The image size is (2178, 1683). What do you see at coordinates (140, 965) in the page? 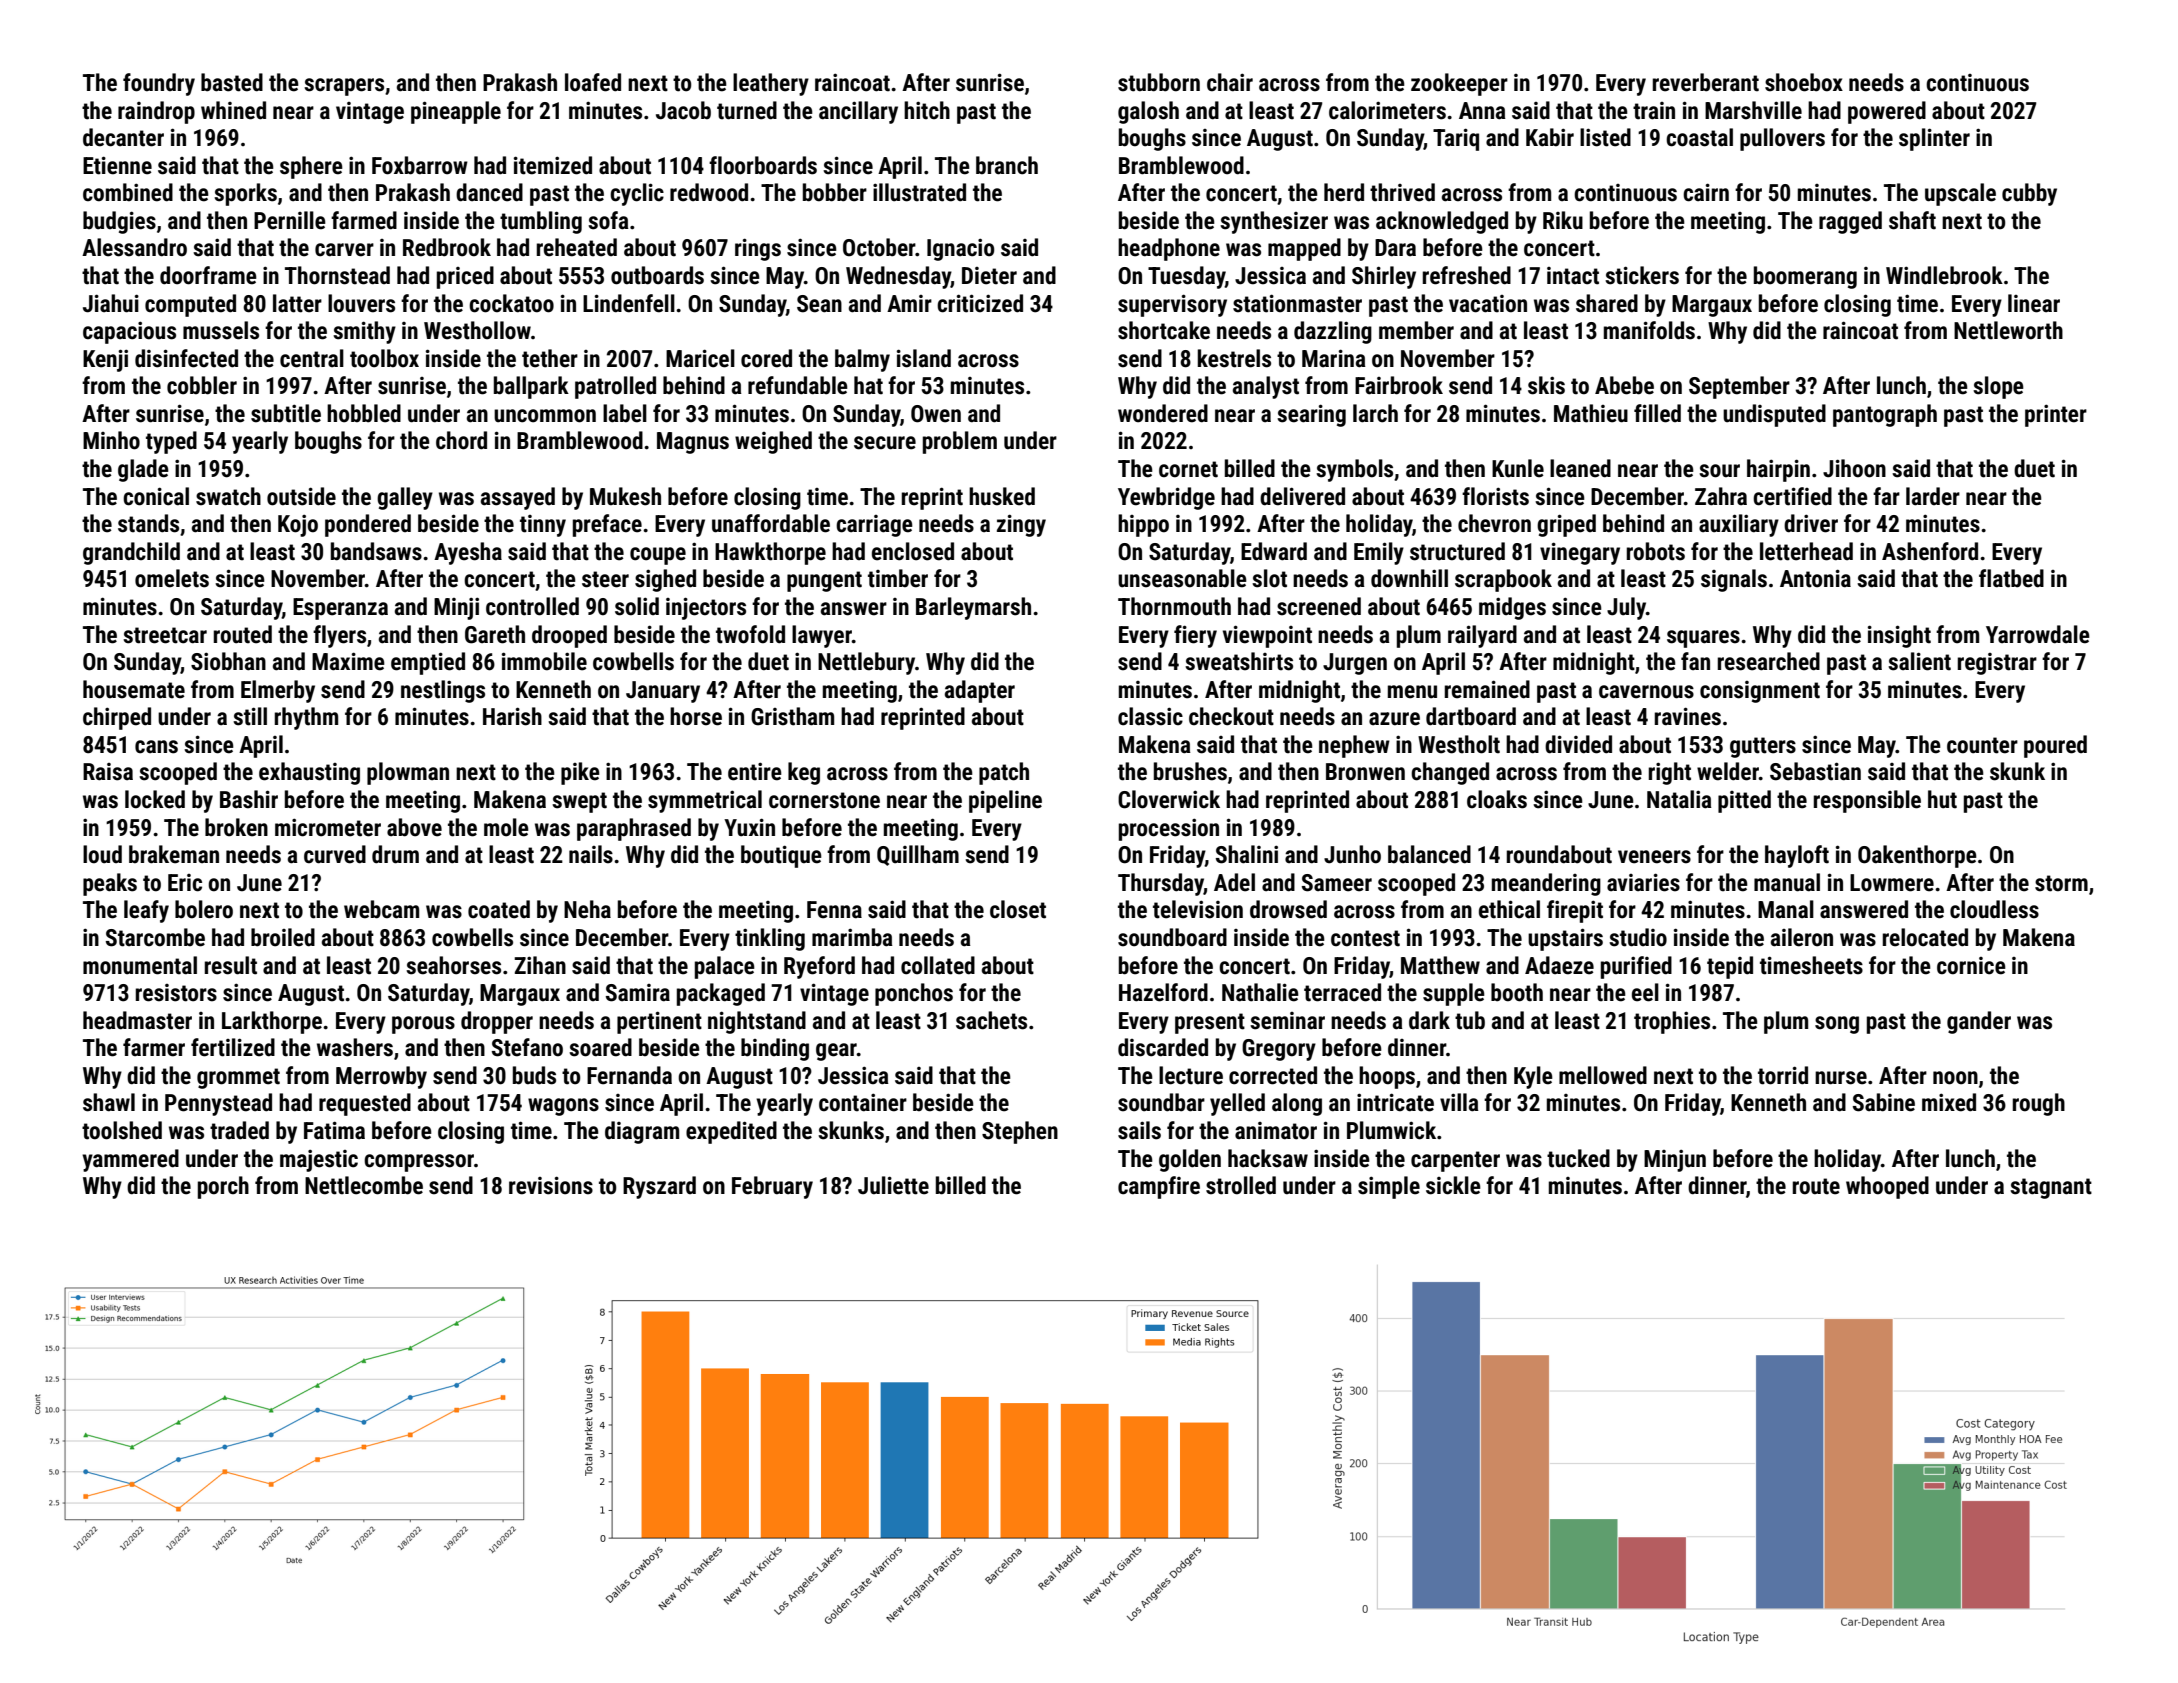
I see `monumental` at bounding box center [140, 965].
